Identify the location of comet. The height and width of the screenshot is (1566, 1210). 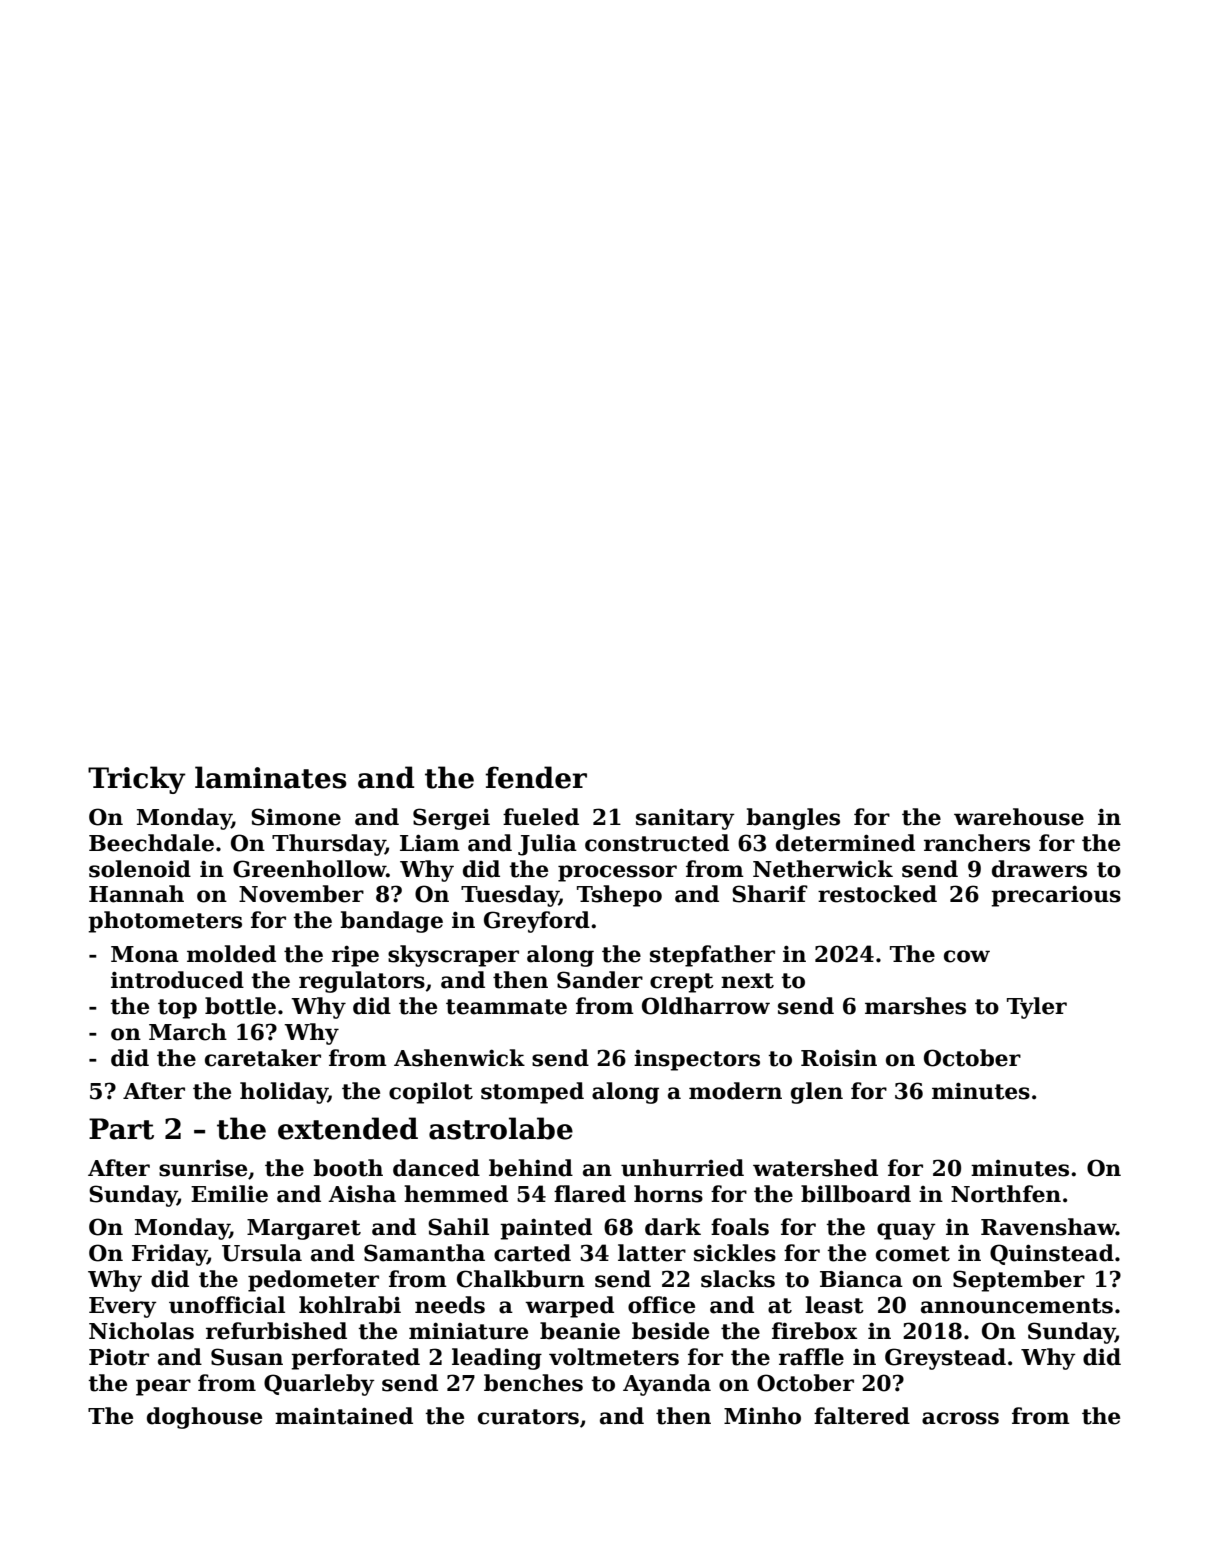
(913, 1254).
